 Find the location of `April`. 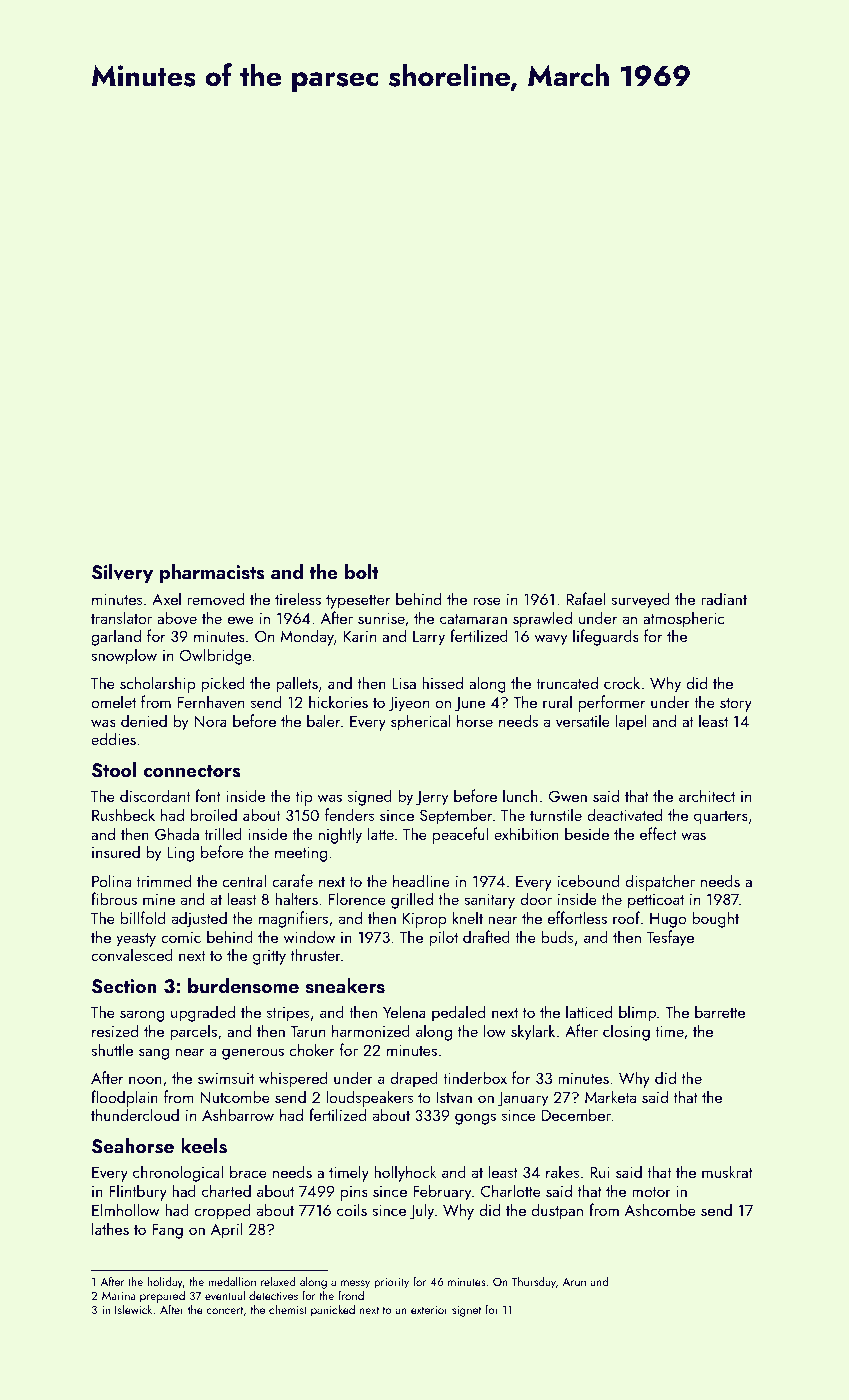

April is located at coordinates (226, 1230).
